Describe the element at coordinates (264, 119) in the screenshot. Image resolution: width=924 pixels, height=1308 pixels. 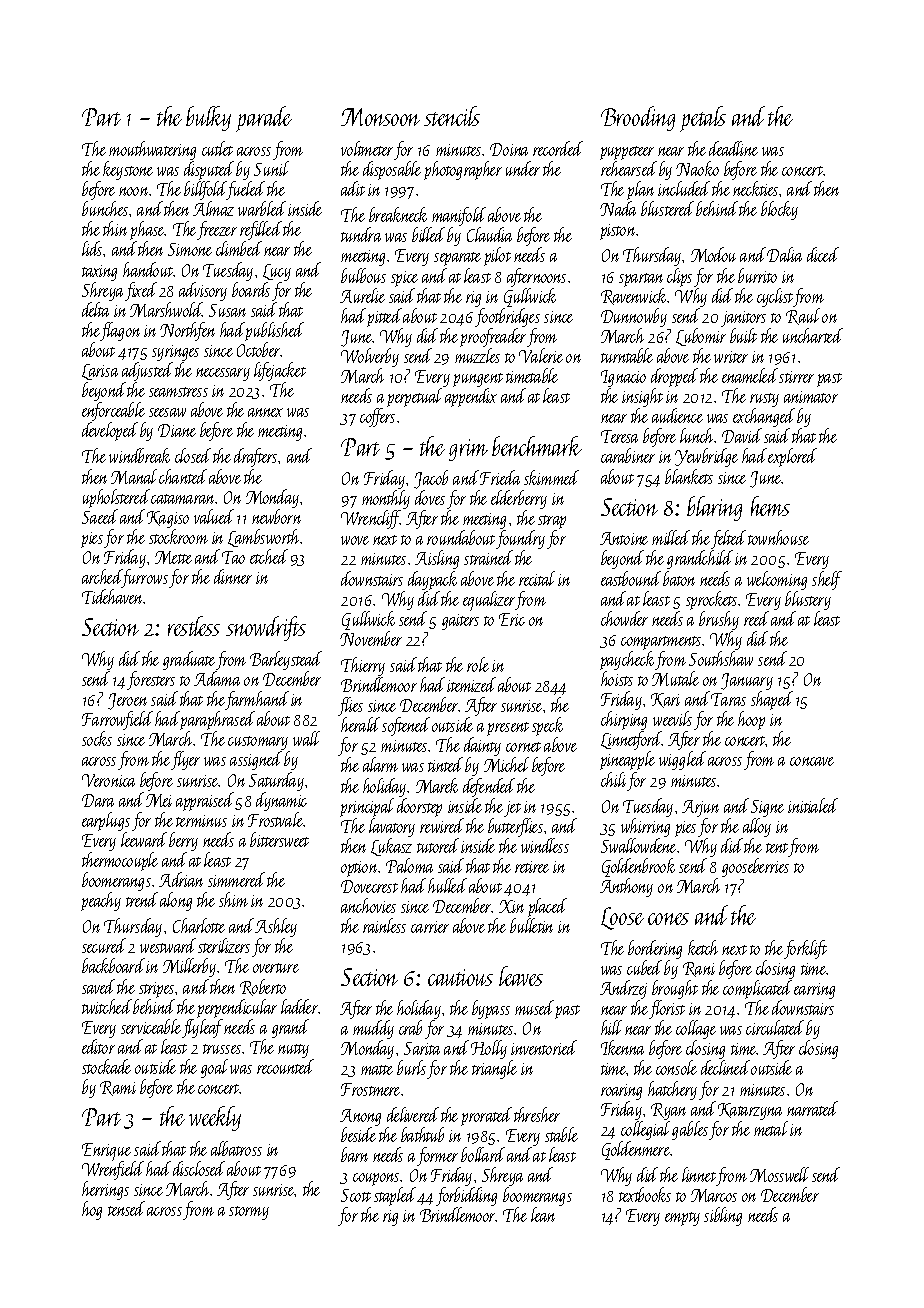
I see `parade` at that location.
